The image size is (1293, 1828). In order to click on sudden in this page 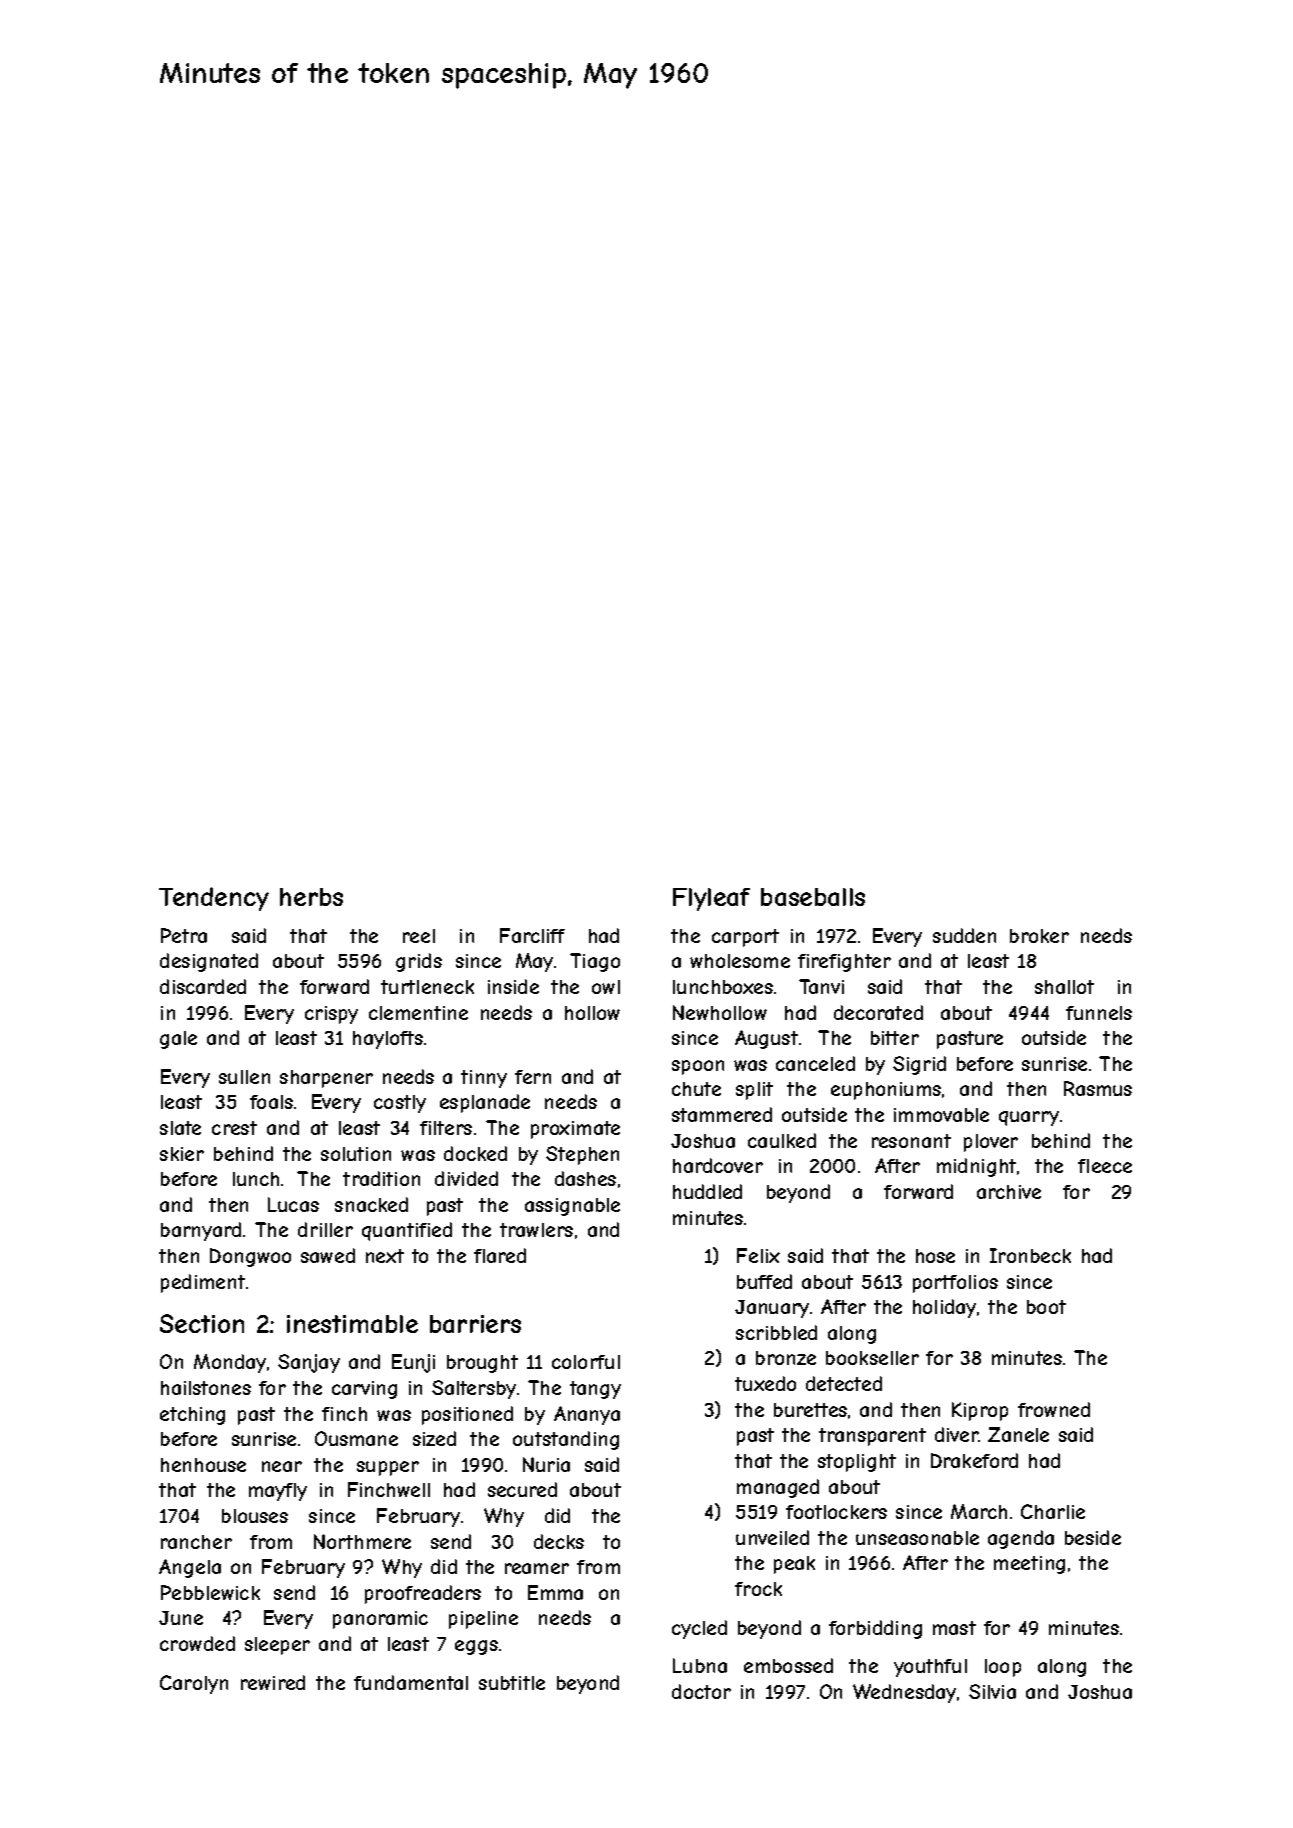, I will do `click(964, 935)`.
